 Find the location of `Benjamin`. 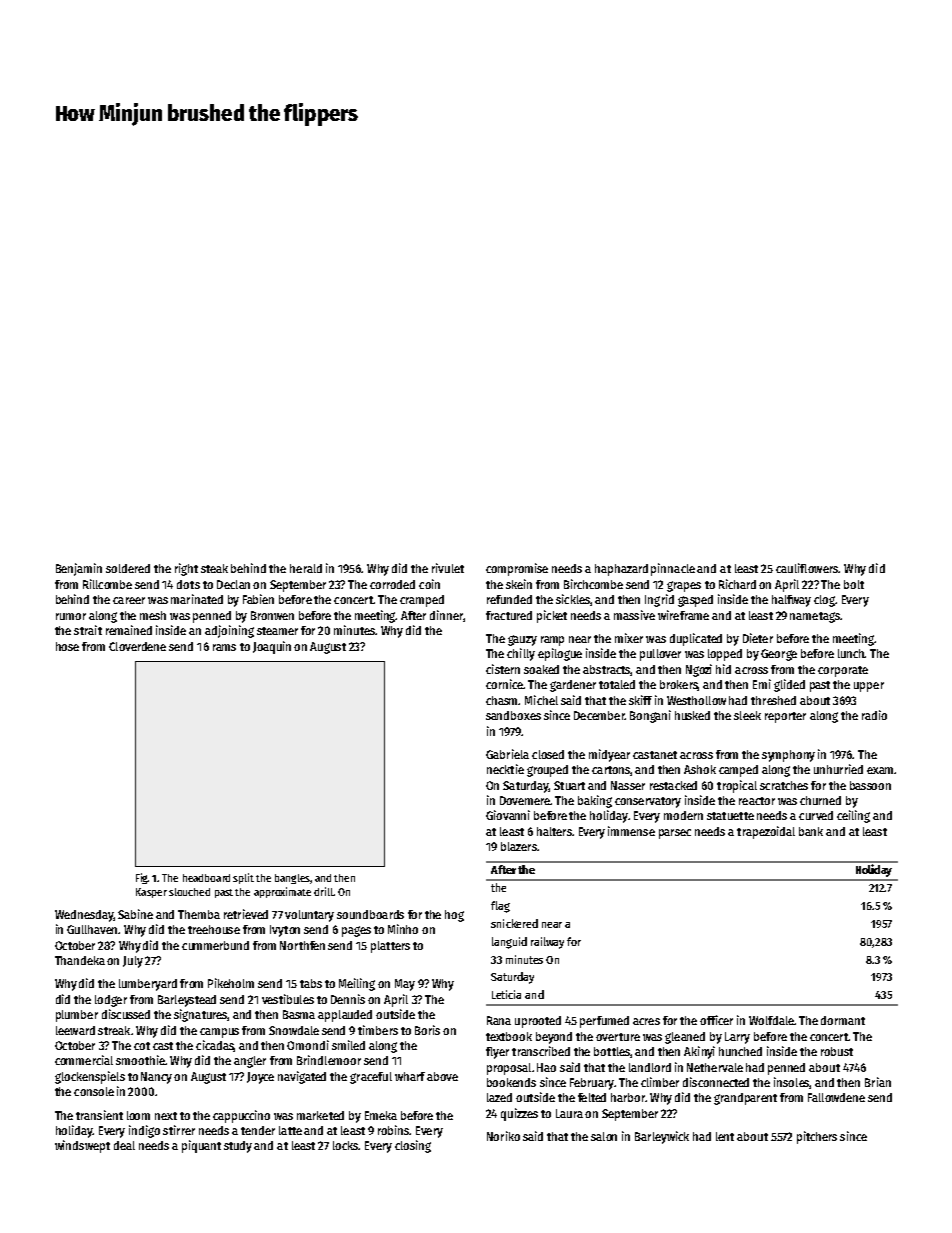

Benjamin is located at coordinates (79, 569).
